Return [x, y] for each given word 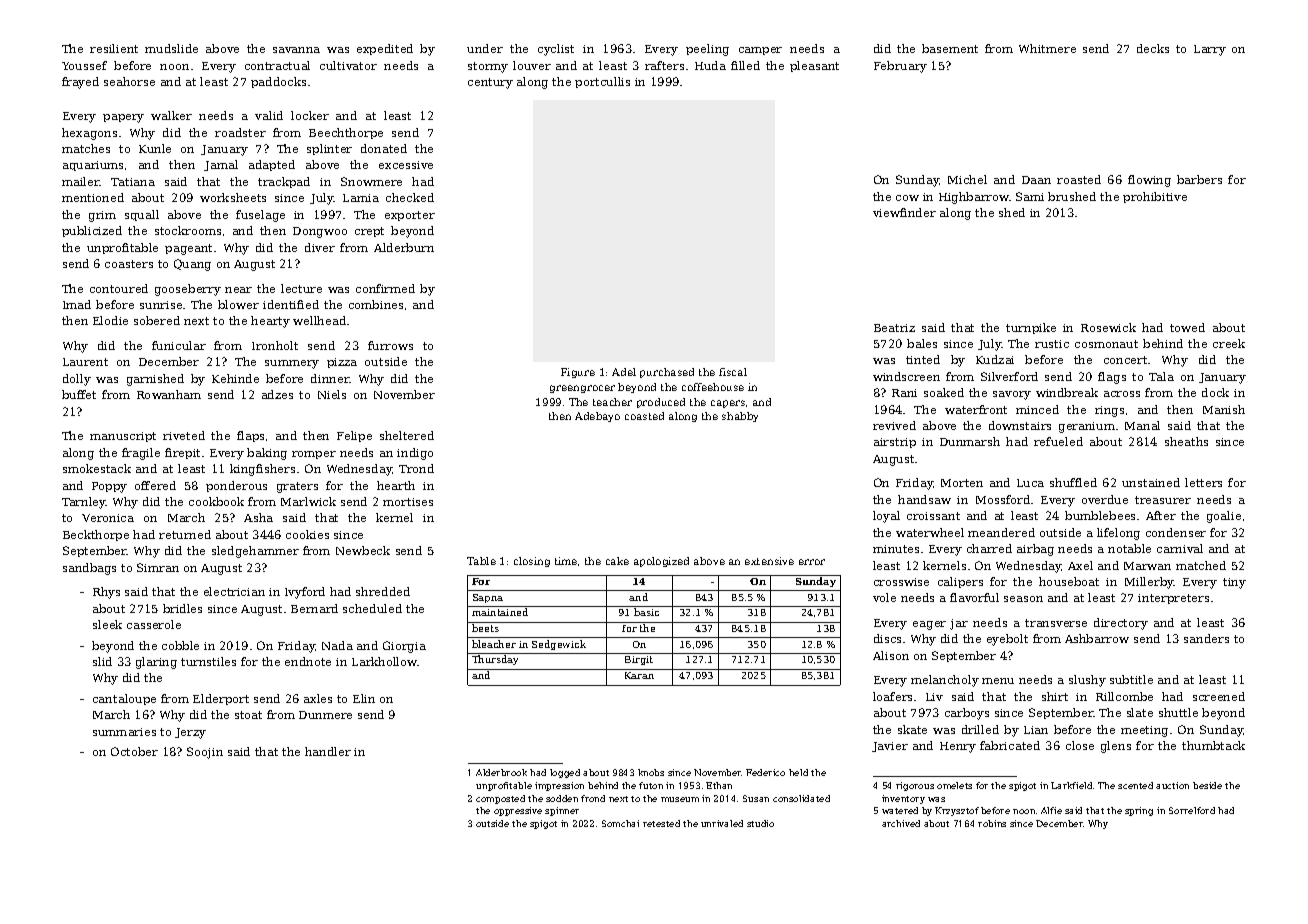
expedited [385, 49]
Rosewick [1108, 327]
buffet [79, 394]
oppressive [518, 811]
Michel [967, 179]
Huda [710, 65]
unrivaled [722, 823]
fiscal [733, 372]
